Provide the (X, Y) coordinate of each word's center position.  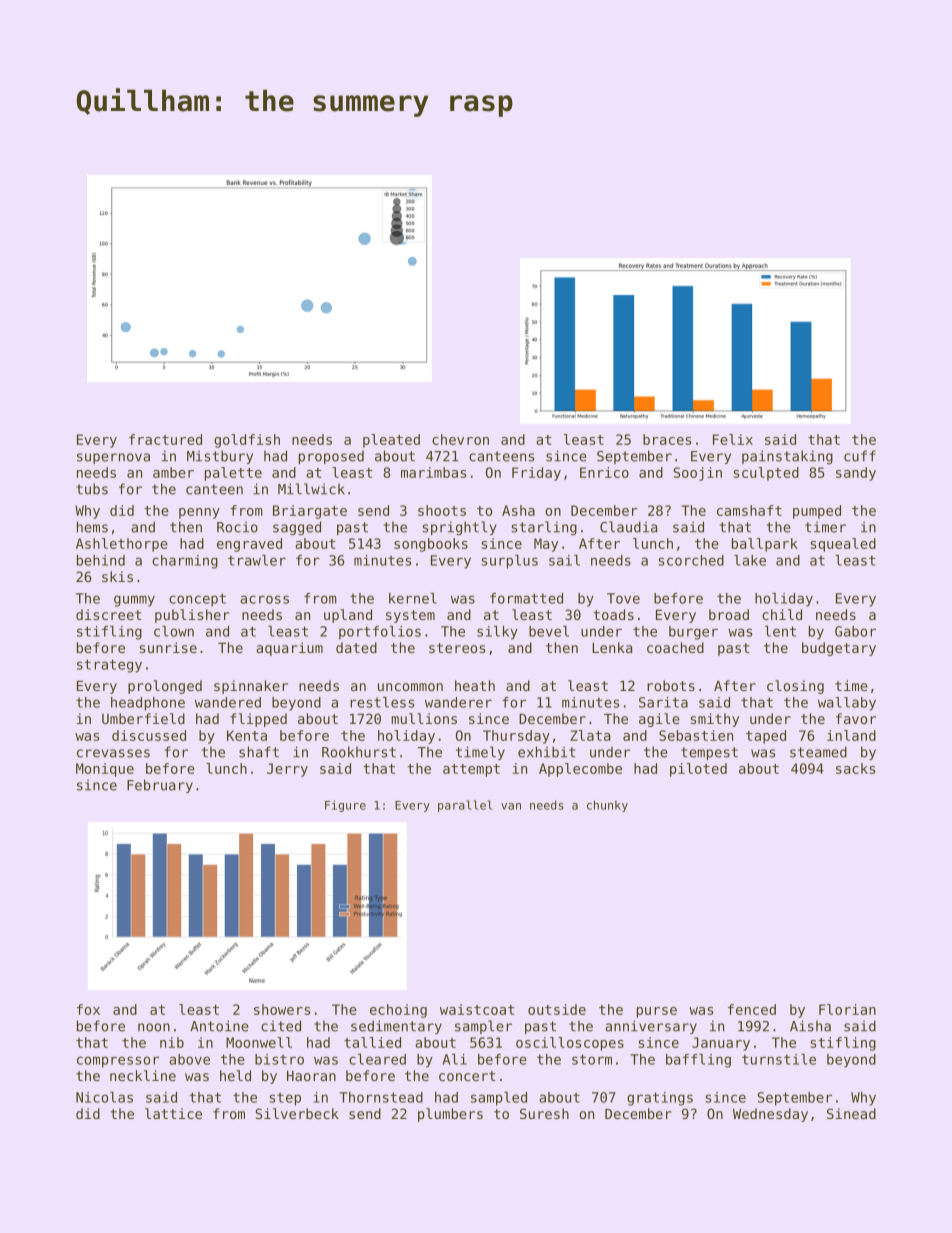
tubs (92, 489)
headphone (148, 704)
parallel (465, 806)
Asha (518, 510)
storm (592, 1059)
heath (475, 685)
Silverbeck (297, 1113)
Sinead (851, 1113)
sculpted (766, 474)
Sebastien (696, 735)
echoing (398, 1011)
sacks (856, 768)
